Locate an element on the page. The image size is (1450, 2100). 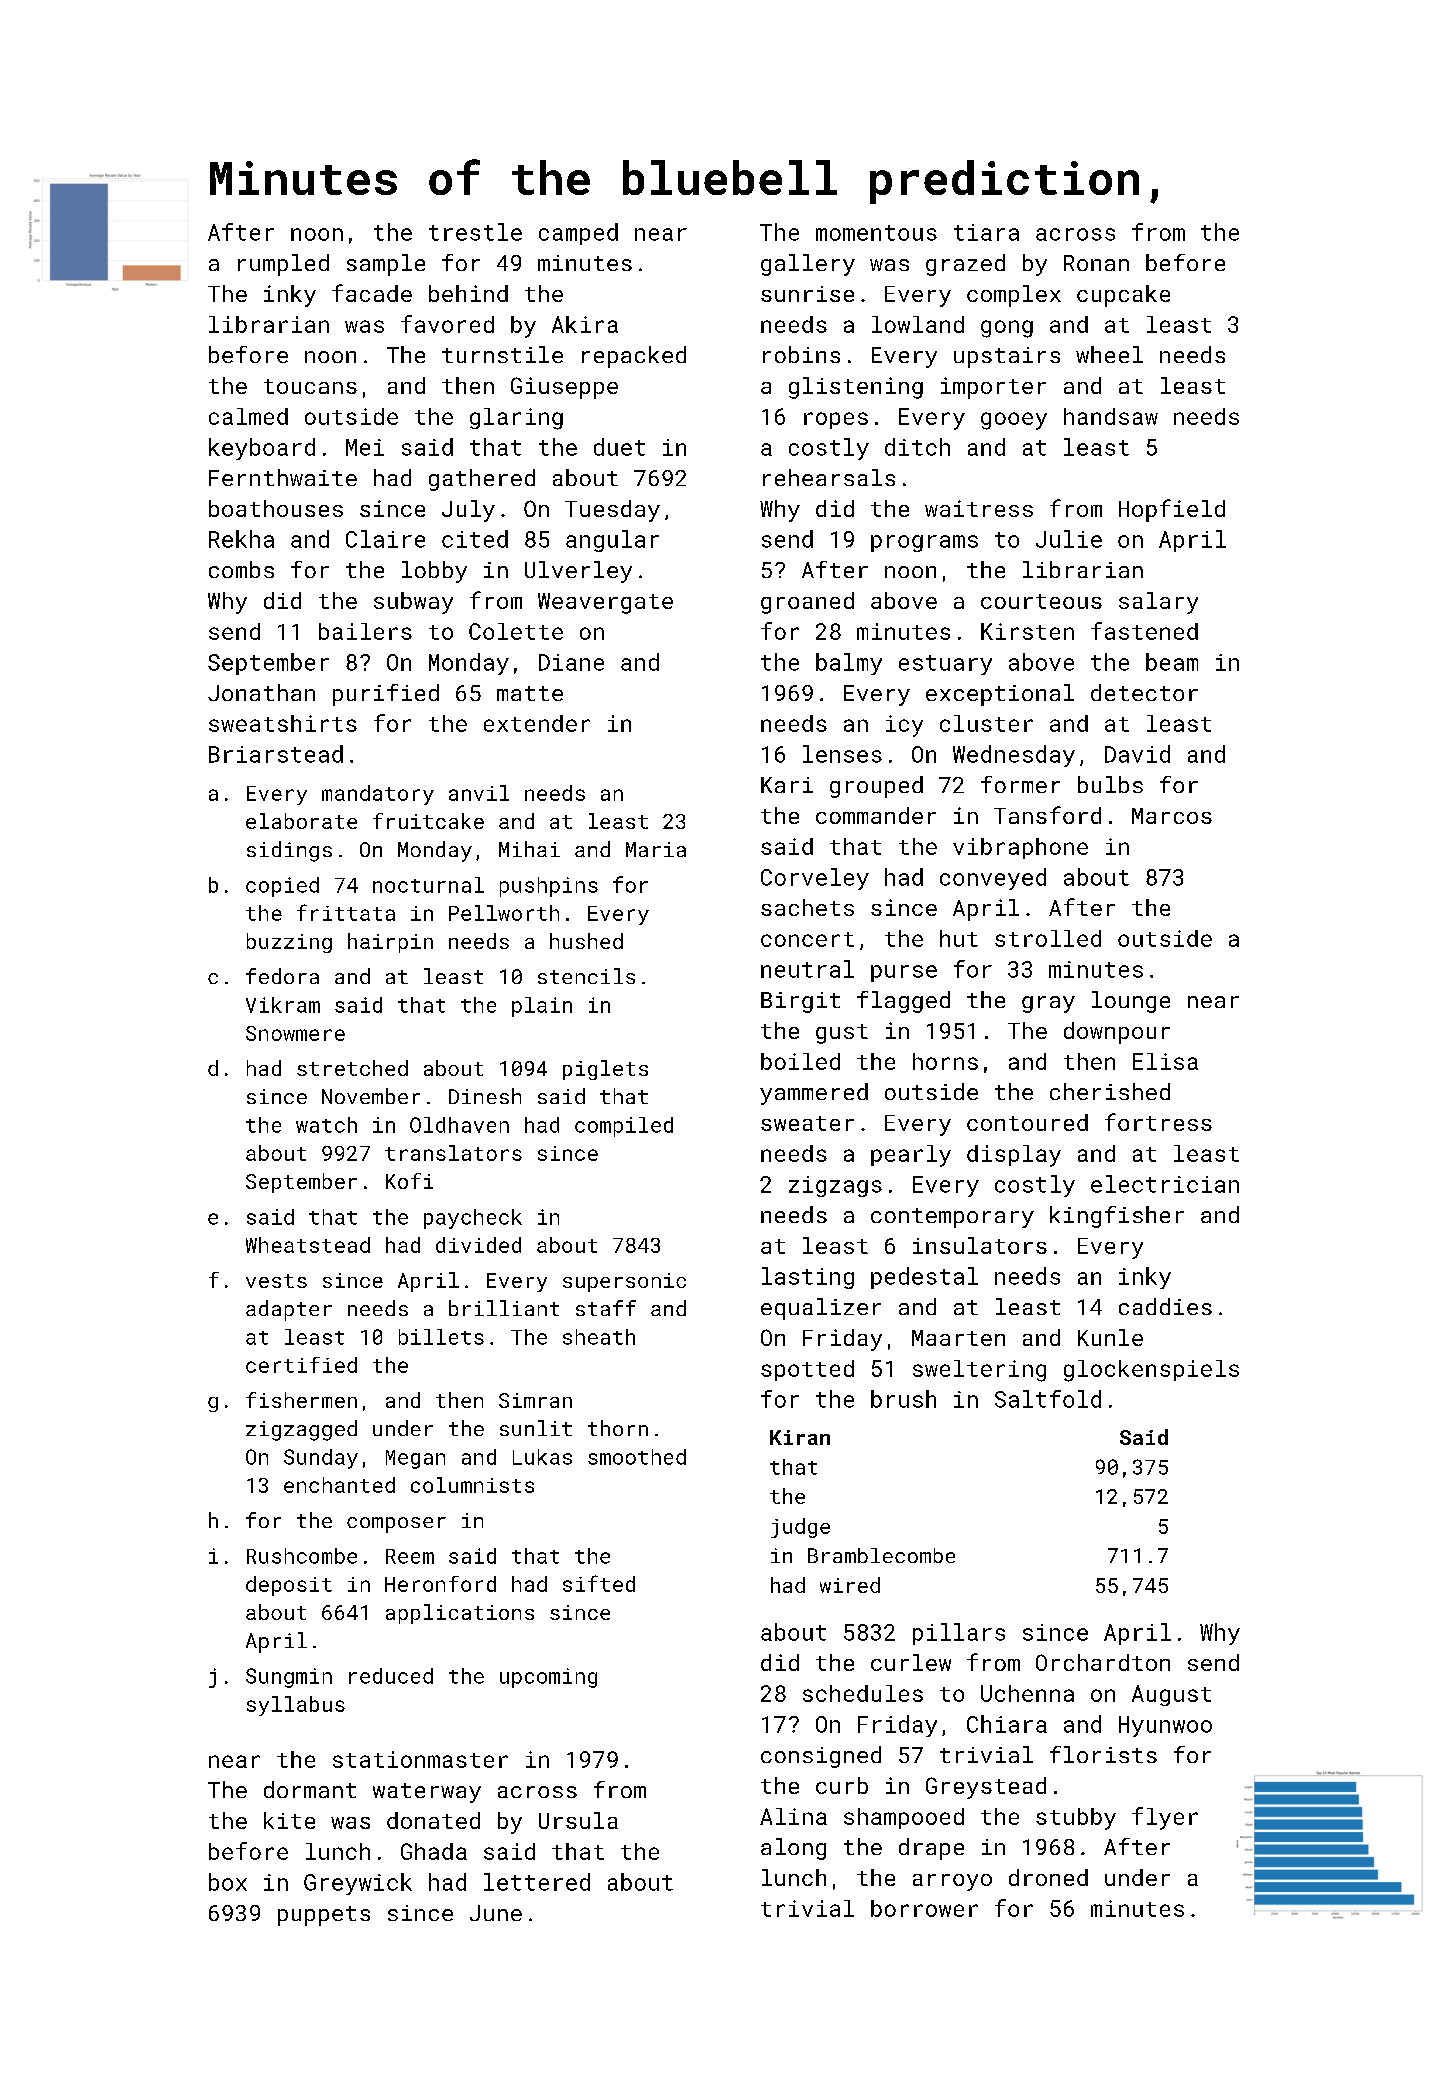
camped is located at coordinates (578, 234).
